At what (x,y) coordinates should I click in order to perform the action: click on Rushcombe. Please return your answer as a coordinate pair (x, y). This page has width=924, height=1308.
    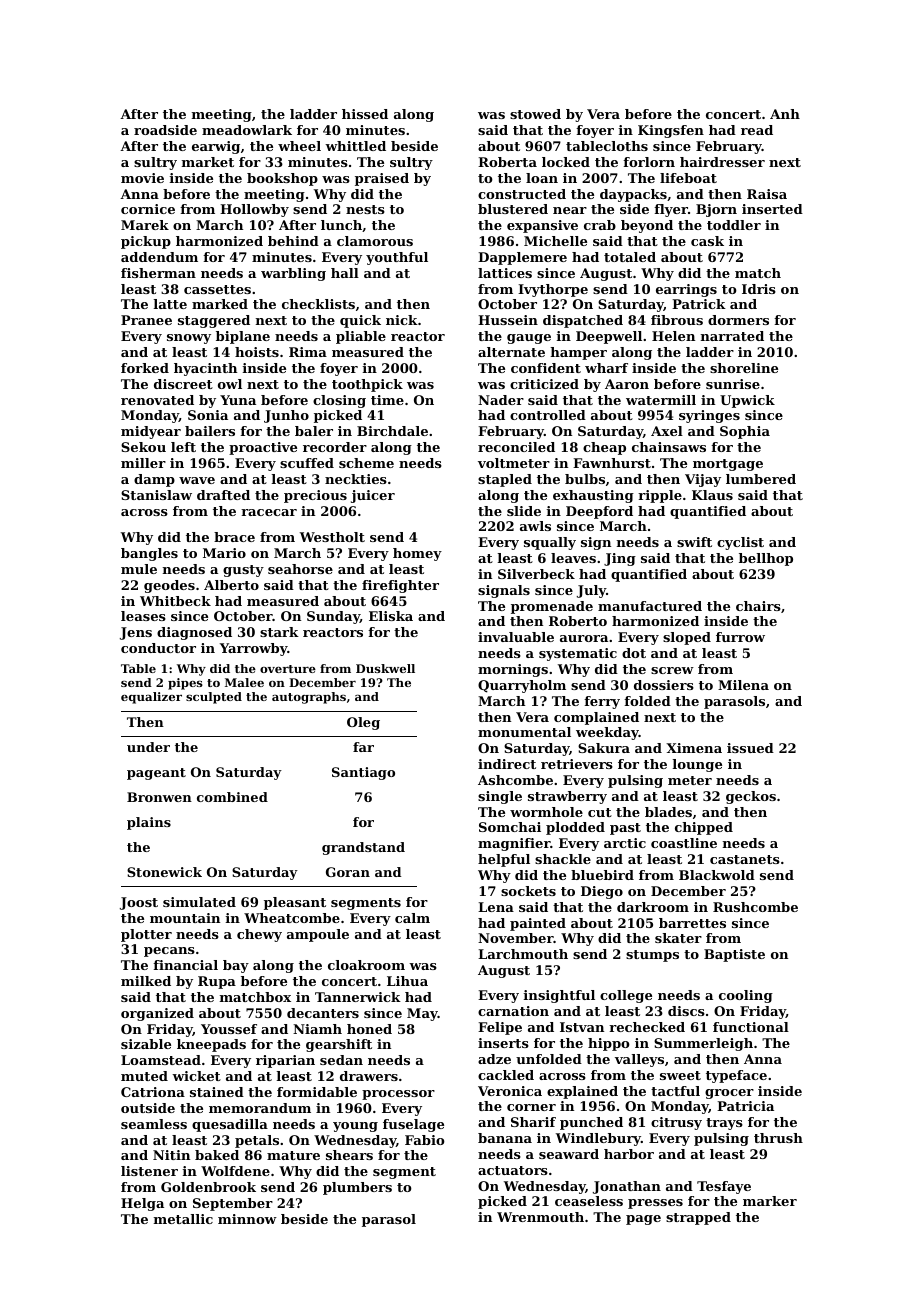
    Looking at the image, I should click on (755, 907).
